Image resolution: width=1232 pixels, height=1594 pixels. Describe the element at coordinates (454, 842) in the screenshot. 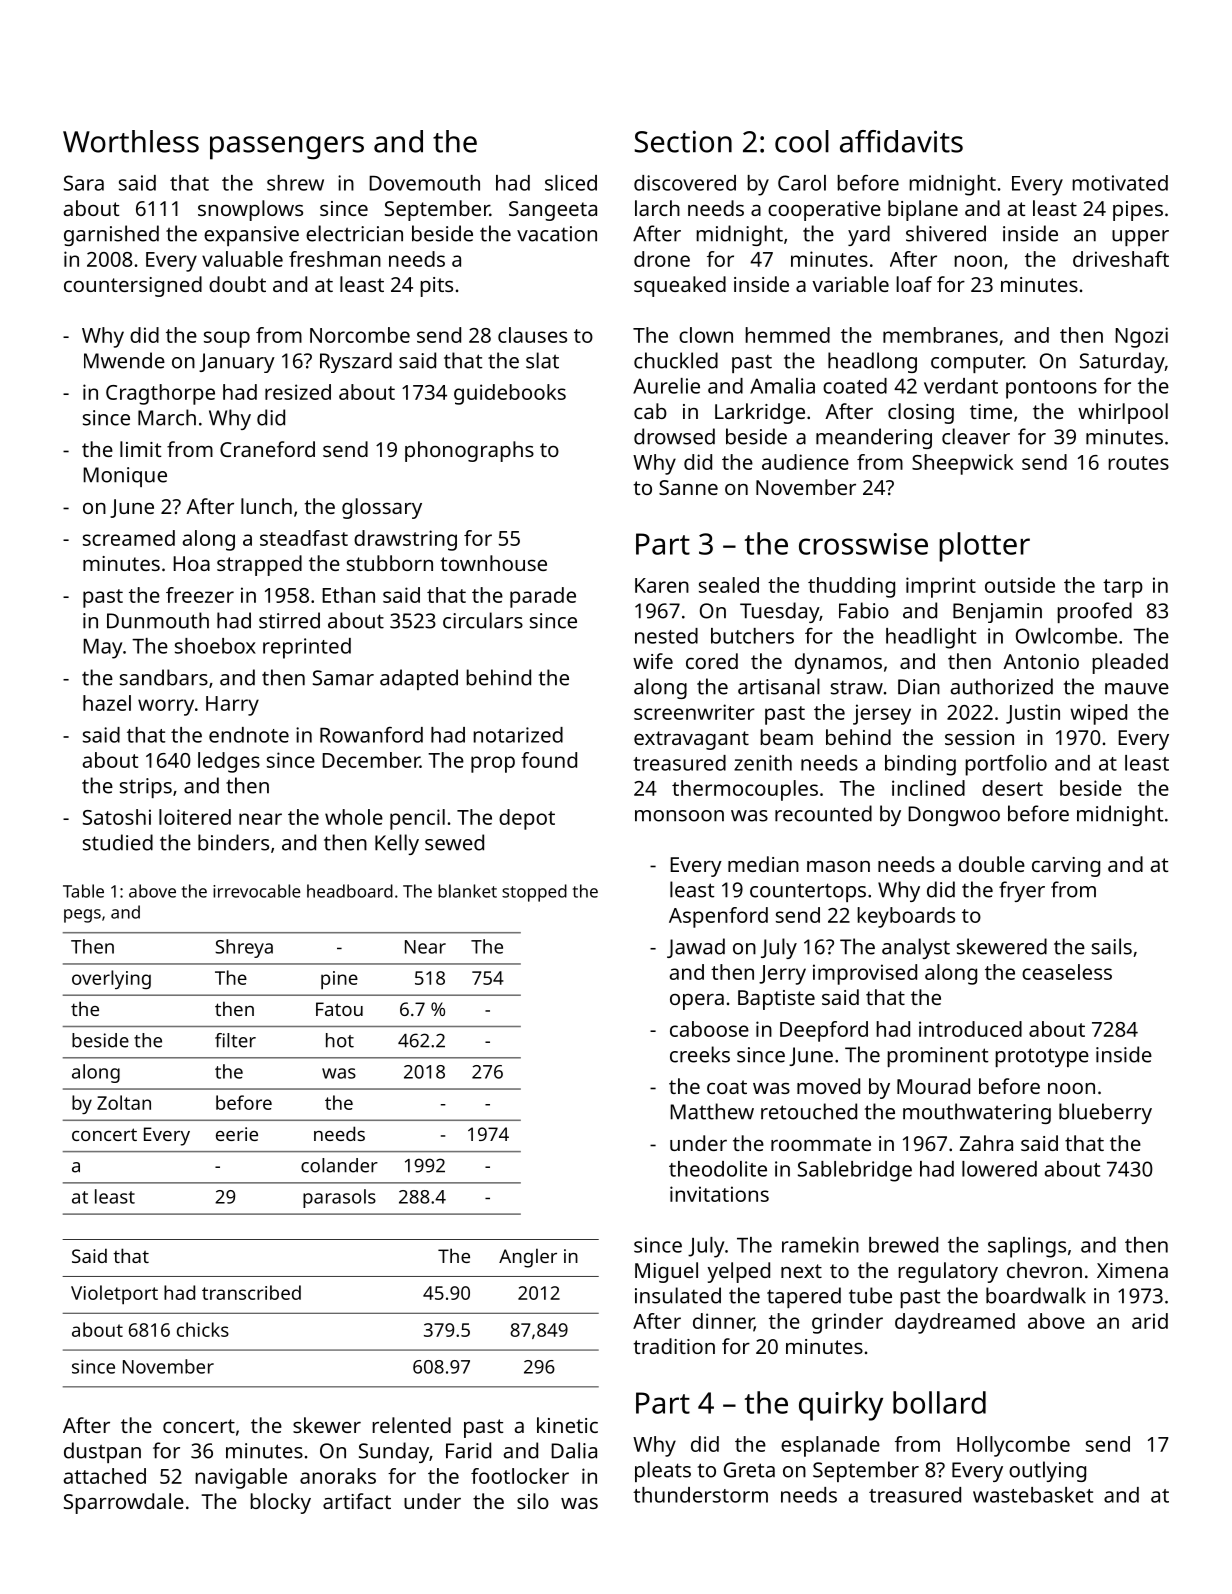

I see `sewed` at that location.
